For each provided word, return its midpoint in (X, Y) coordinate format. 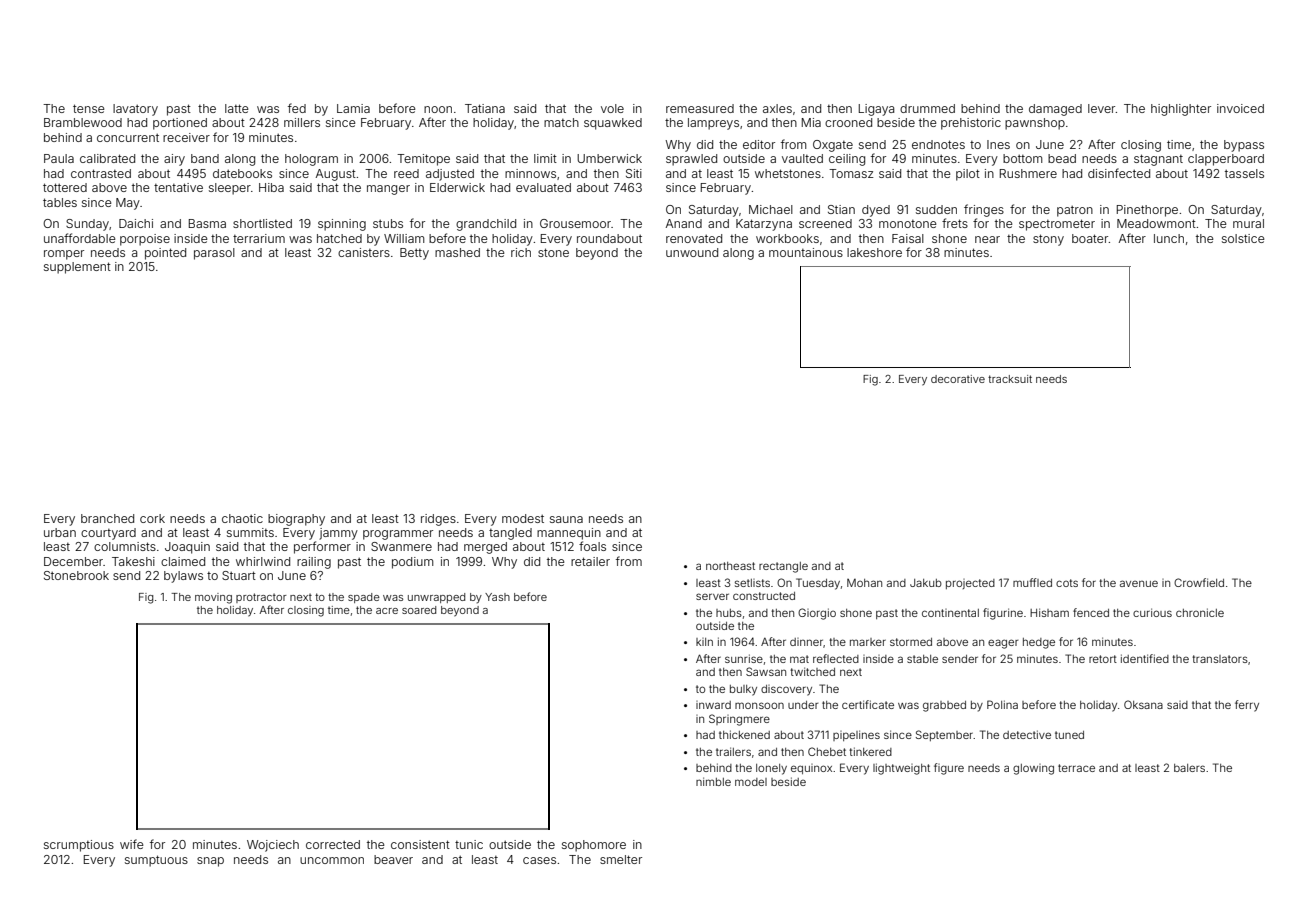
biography (296, 520)
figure (949, 769)
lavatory (135, 110)
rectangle (783, 567)
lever (1102, 108)
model (751, 782)
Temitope (423, 160)
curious (1152, 612)
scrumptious (79, 846)
